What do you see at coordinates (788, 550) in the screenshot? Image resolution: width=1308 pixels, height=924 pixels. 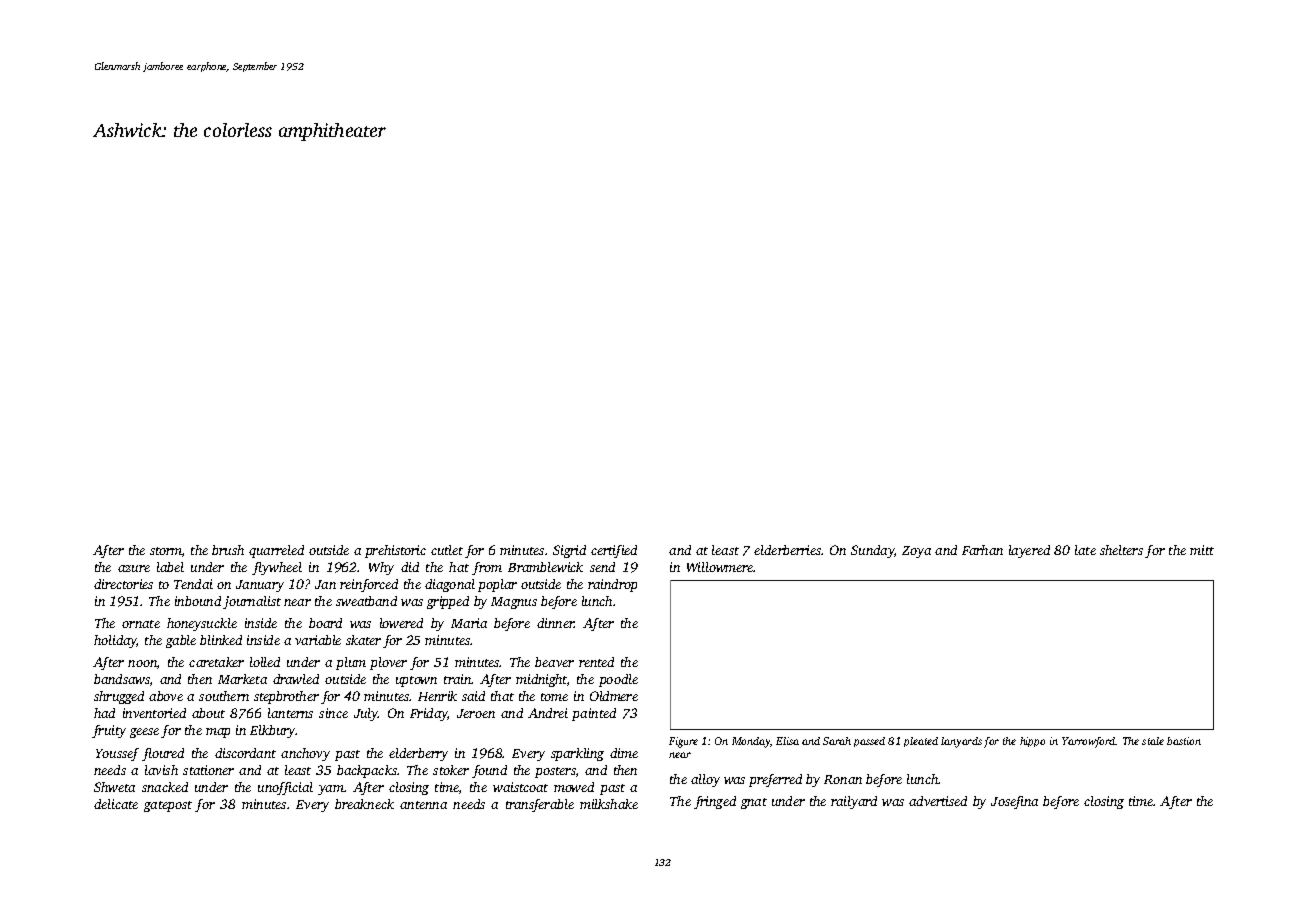 I see `elderberries` at bounding box center [788, 550].
